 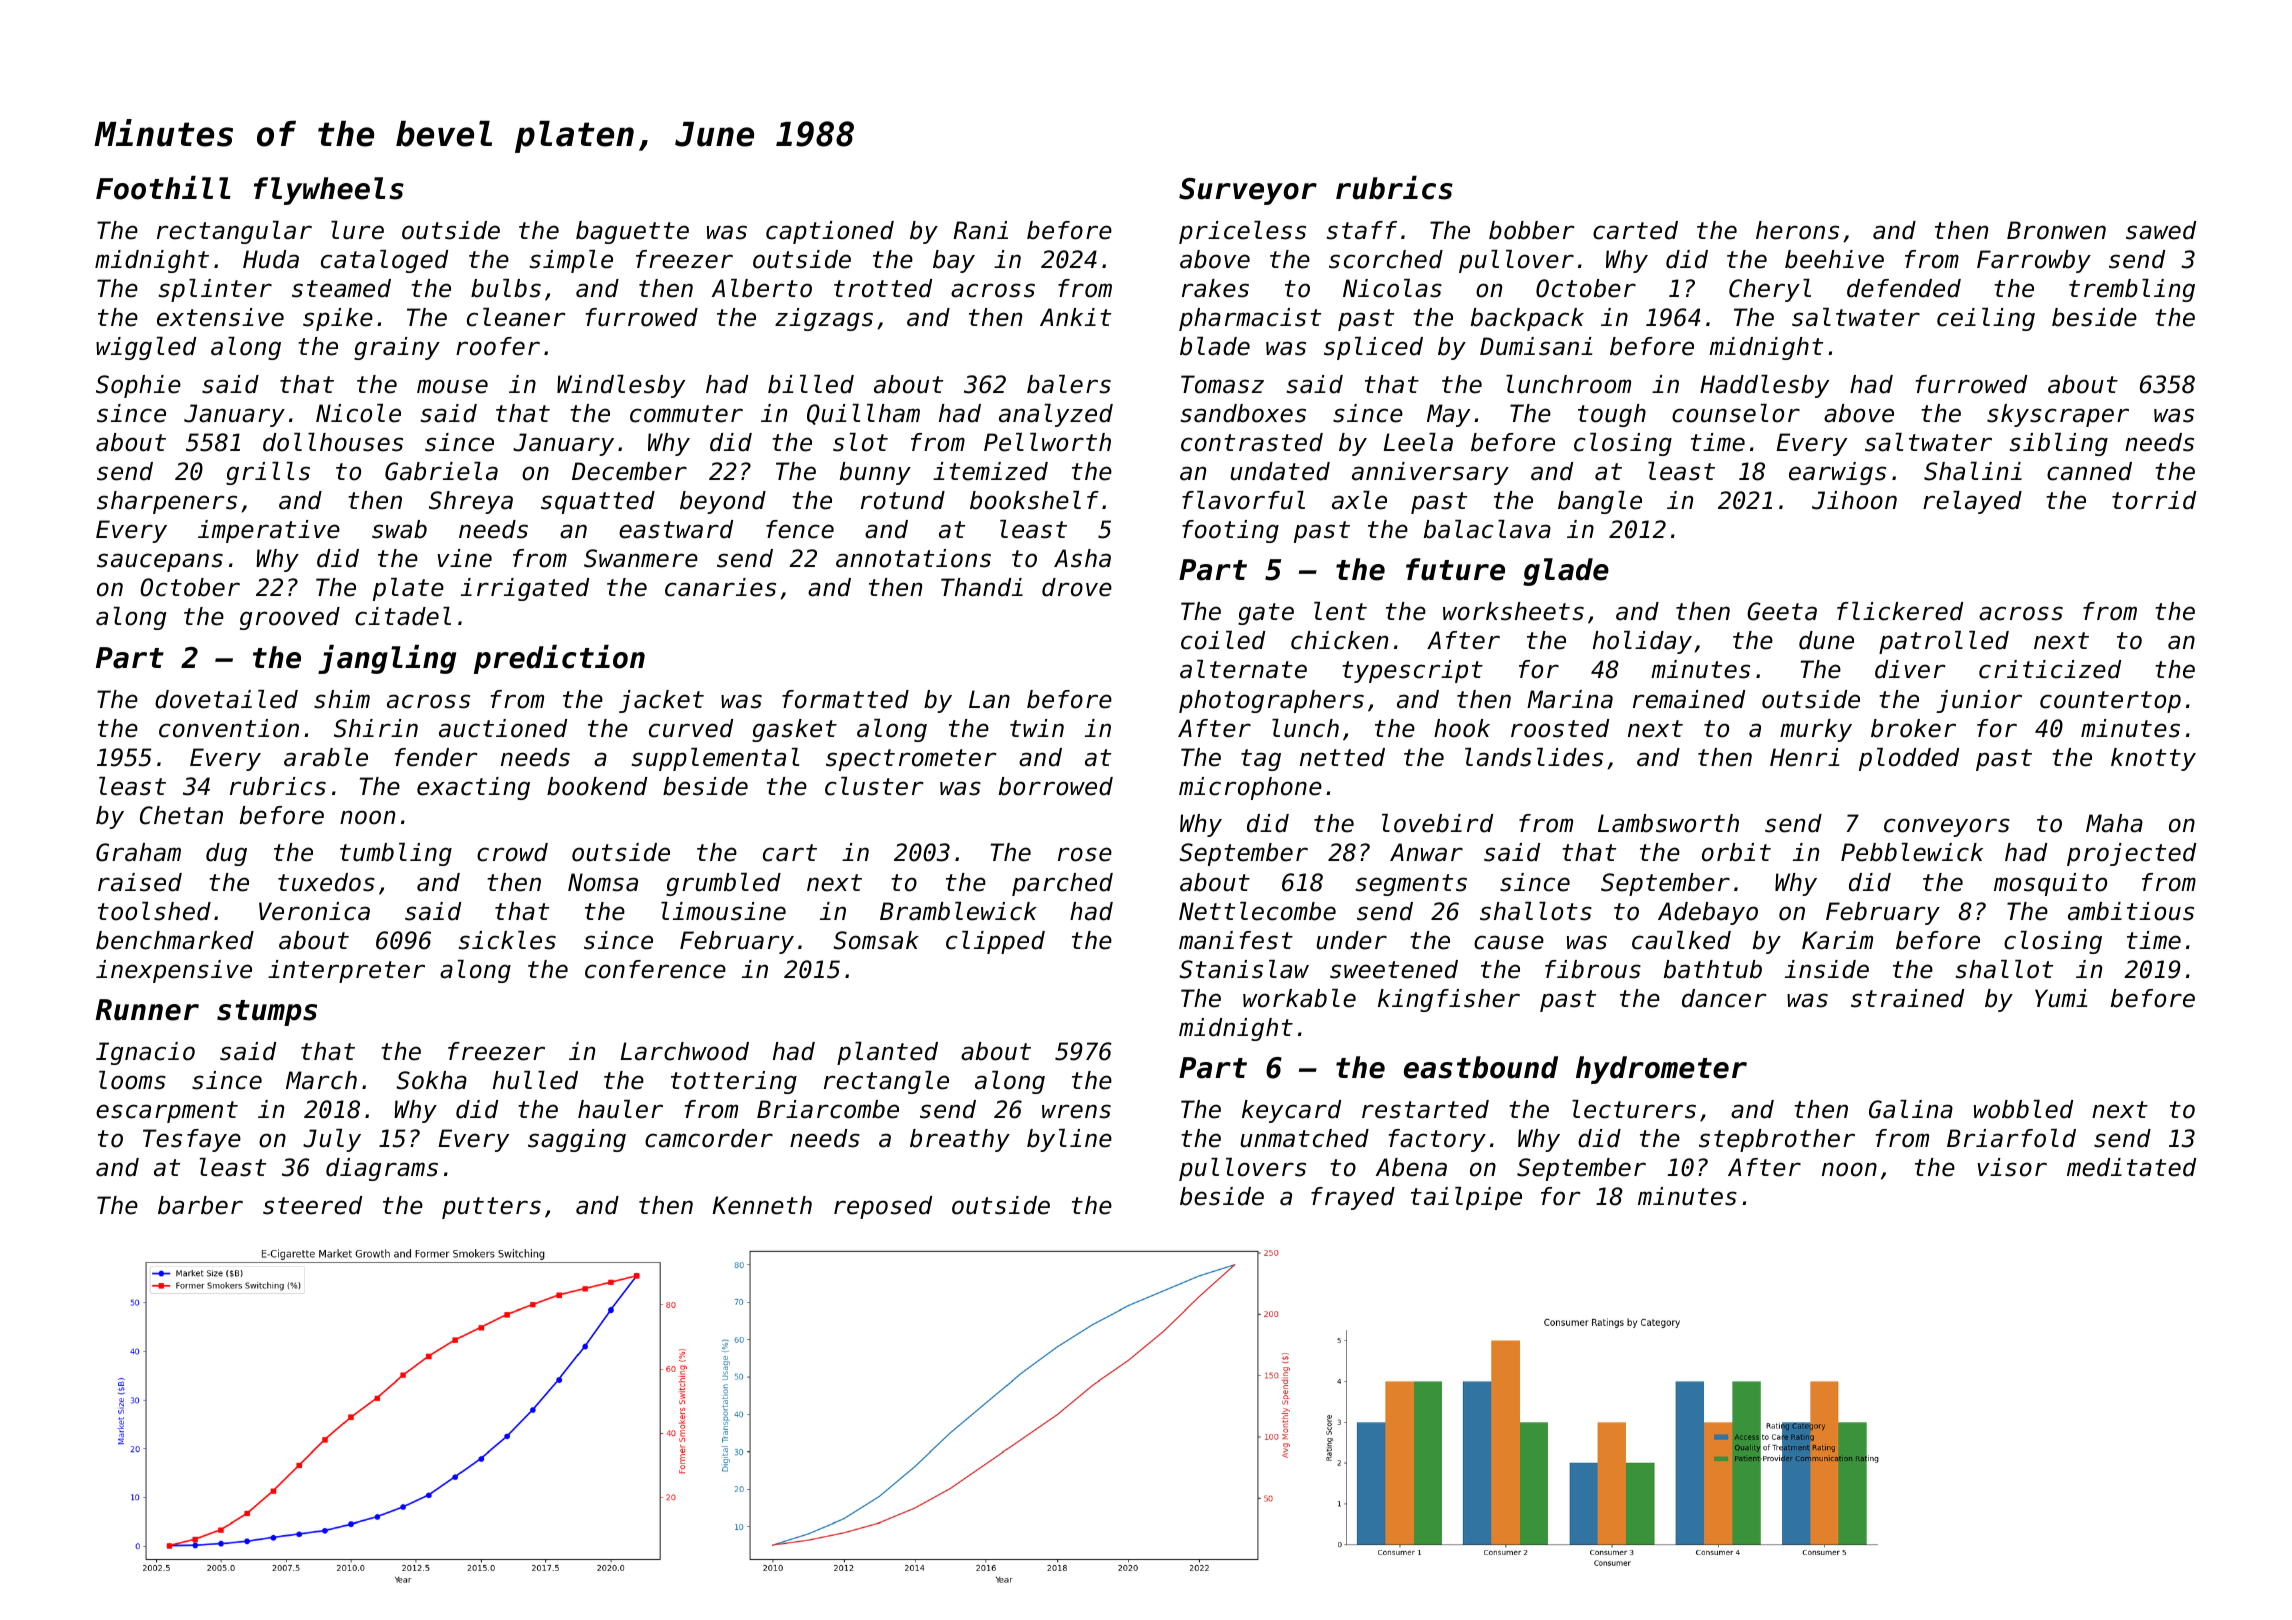 I want to click on reposed, so click(x=883, y=1207).
